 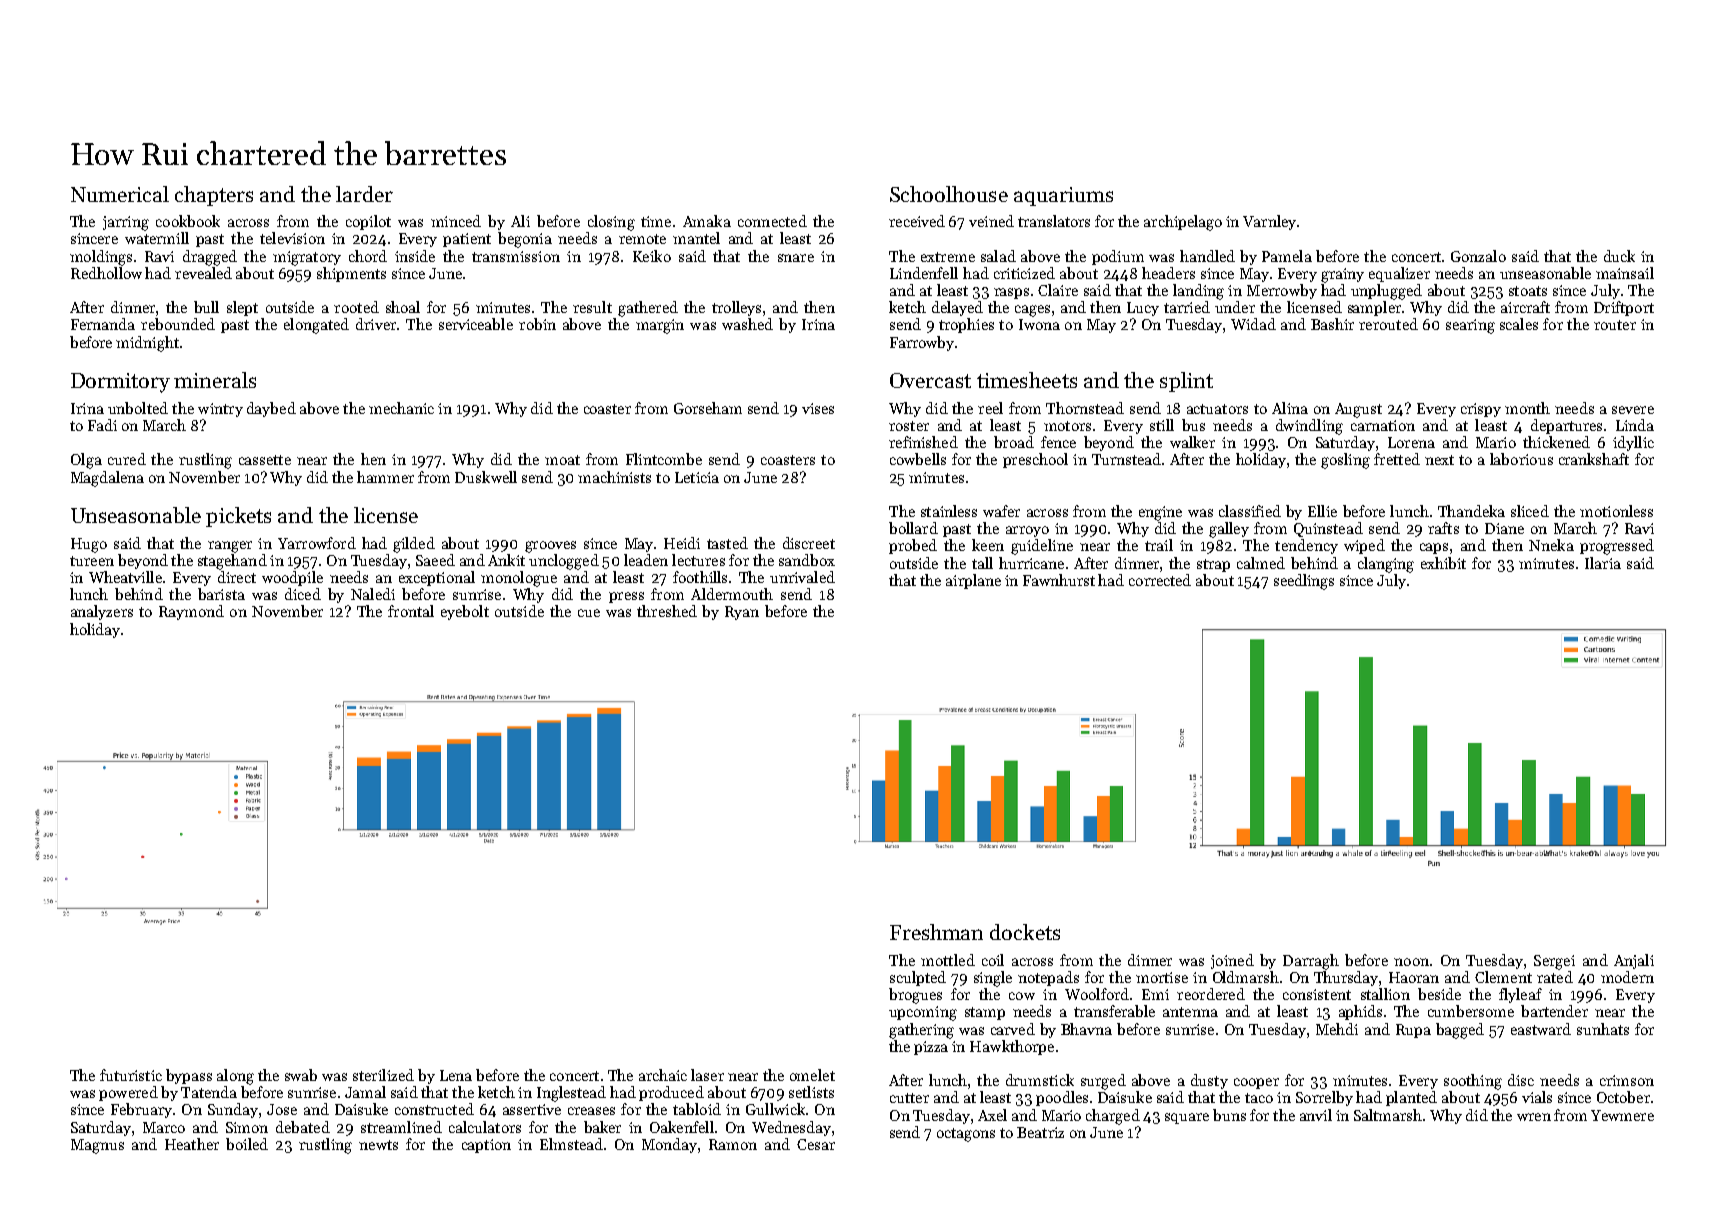 I want to click on Ilaria, so click(x=1603, y=563).
